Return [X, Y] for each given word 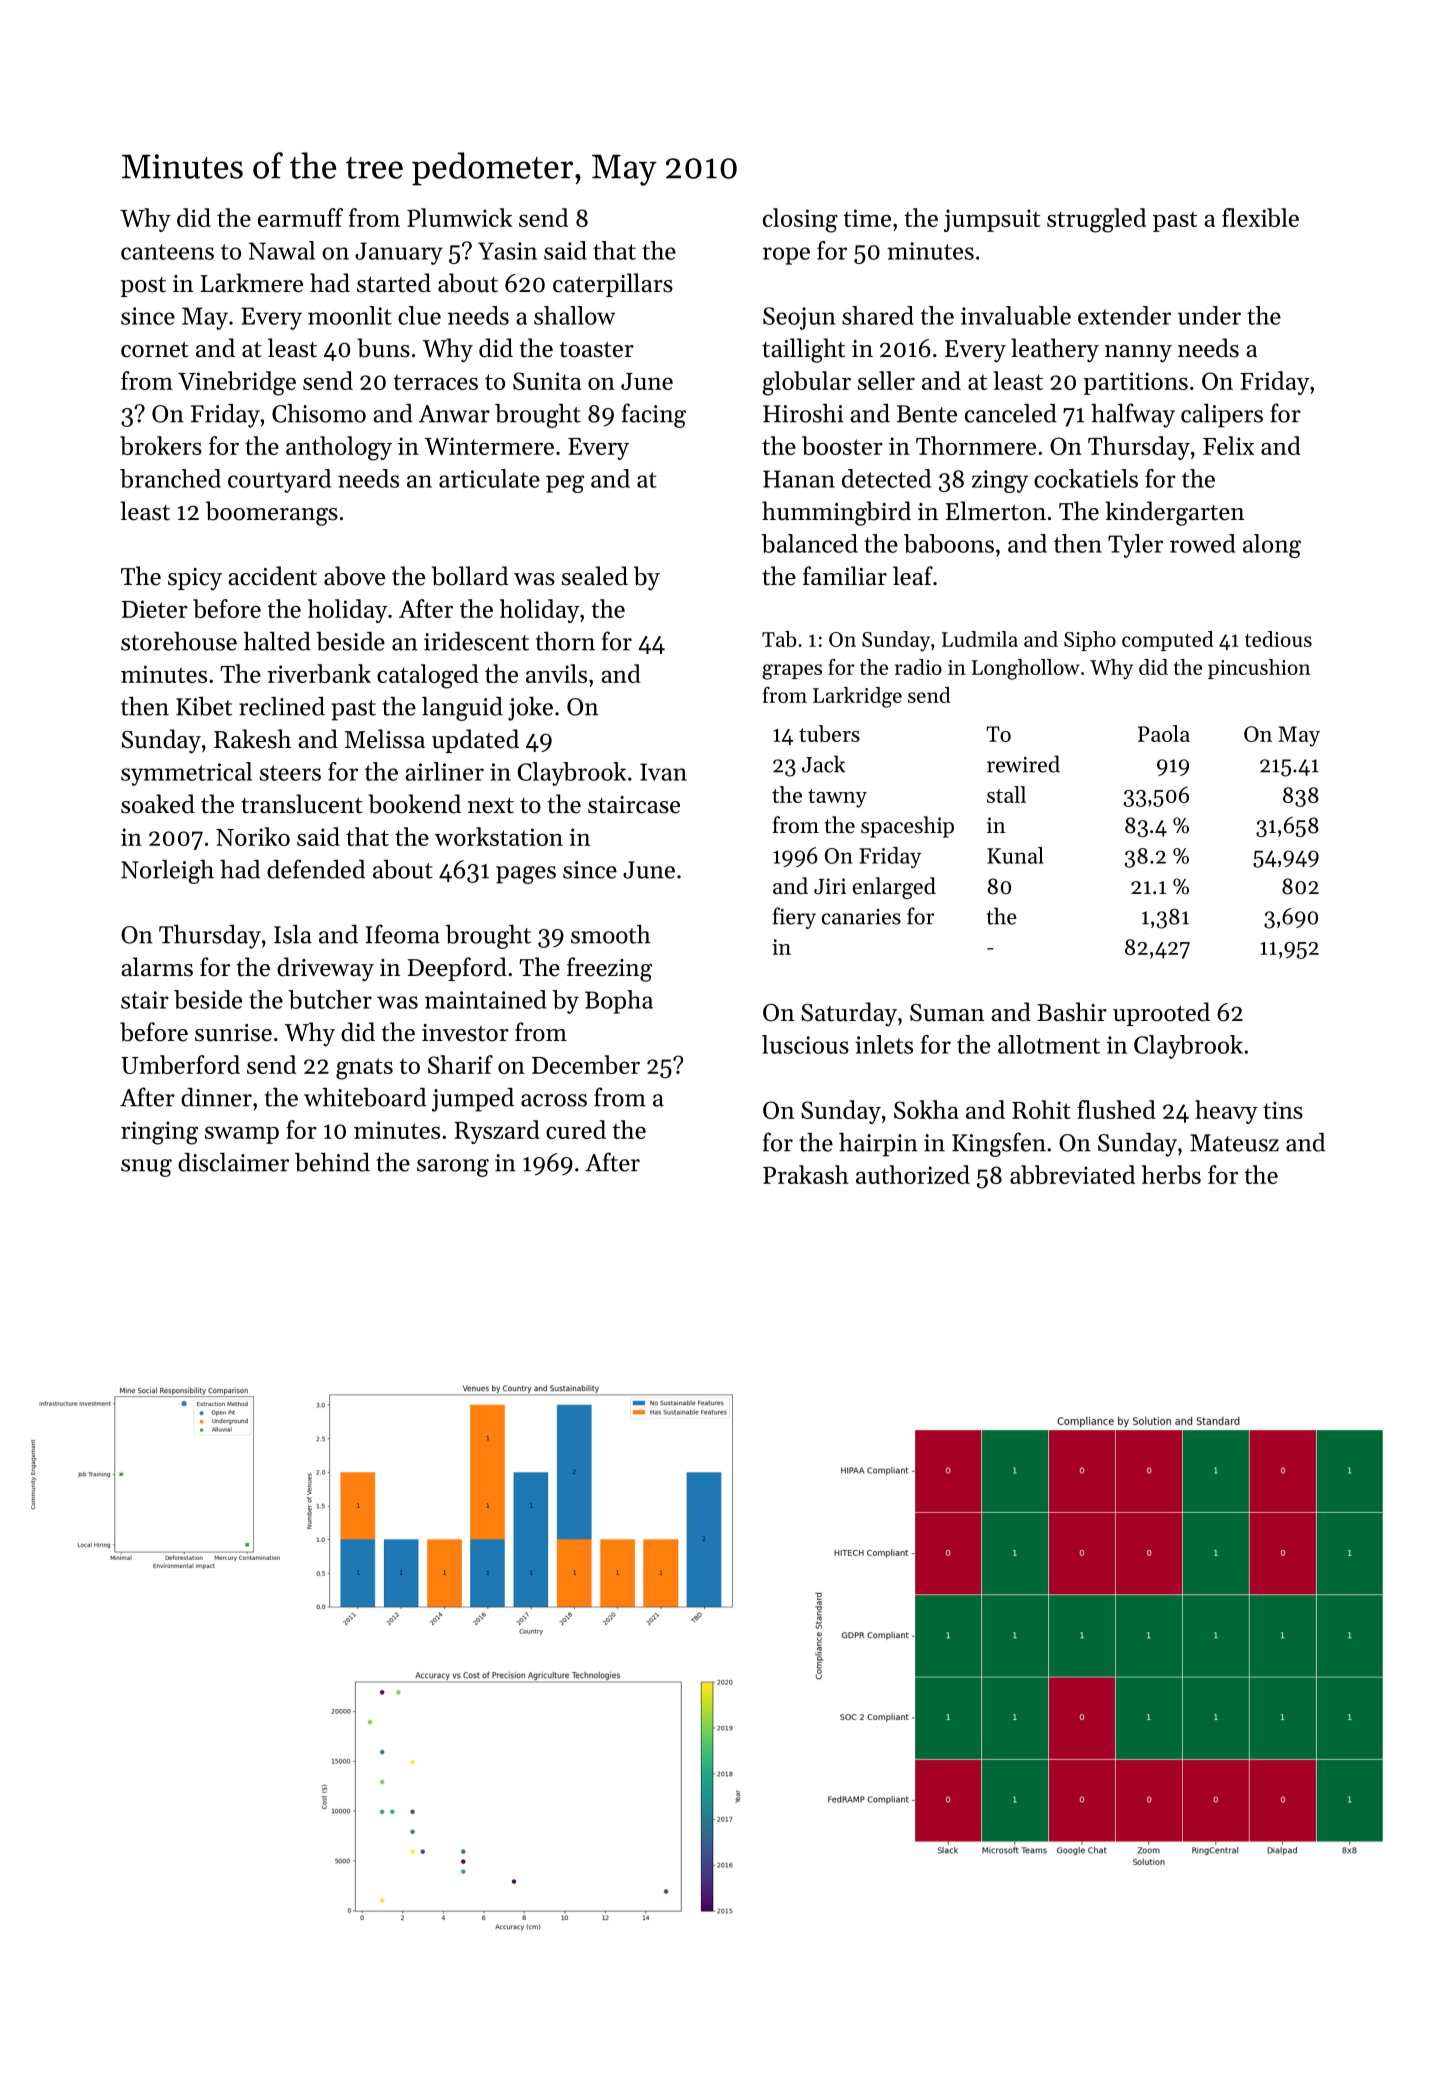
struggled [1096, 220]
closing [800, 220]
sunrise [233, 1033]
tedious [1278, 639]
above [354, 576]
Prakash [806, 1174]
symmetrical [186, 774]
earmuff [300, 217]
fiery [794, 918]
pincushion [1259, 669]
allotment [1049, 1044]
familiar [845, 575]
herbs [1171, 1174]
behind [332, 1162]
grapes [792, 672]
